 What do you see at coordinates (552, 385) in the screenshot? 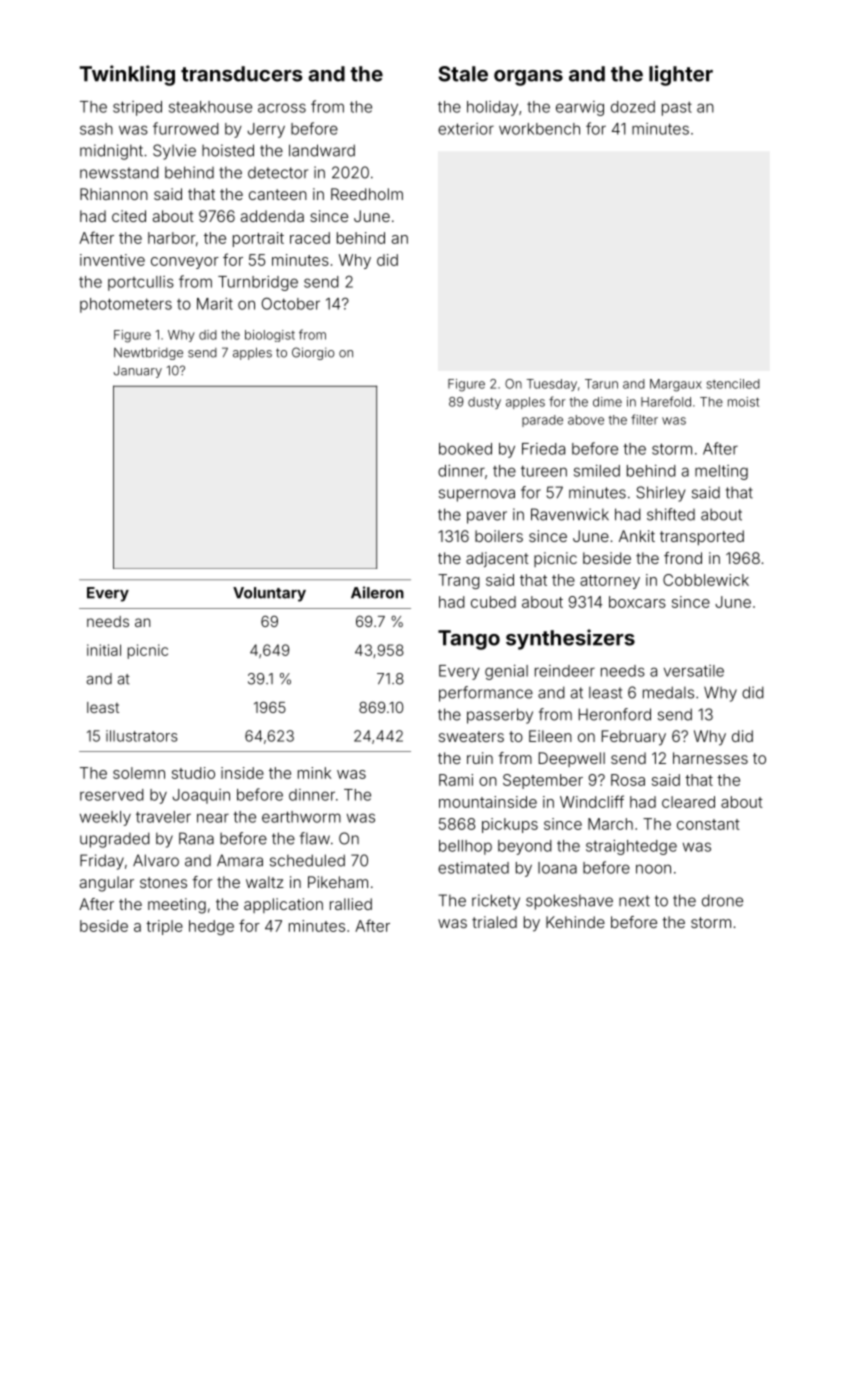
I see `Tuesday` at bounding box center [552, 385].
